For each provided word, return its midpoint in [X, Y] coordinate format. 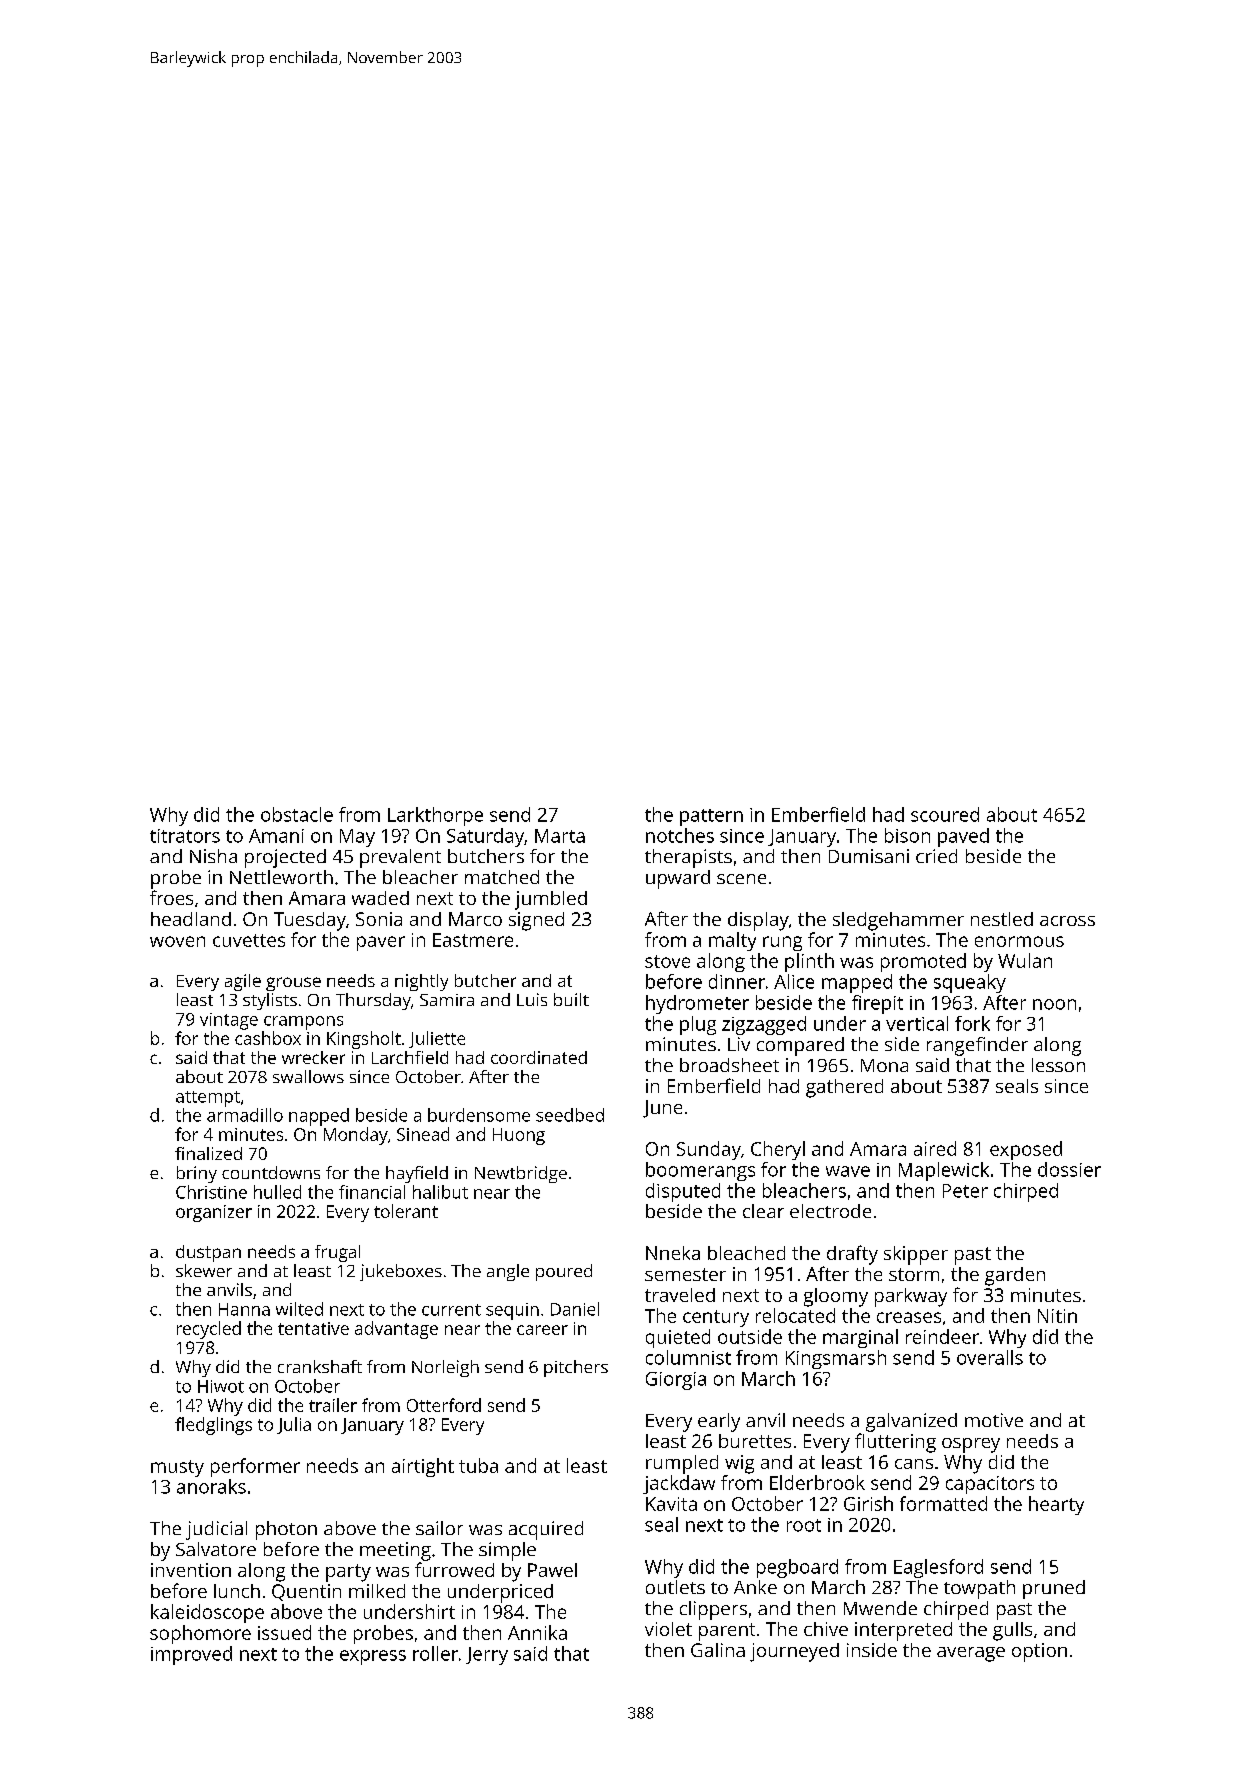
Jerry [487, 1656]
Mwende [880, 1608]
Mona [884, 1065]
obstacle [297, 814]
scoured [945, 814]
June [662, 1109]
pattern [711, 817]
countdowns [271, 1172]
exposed [1026, 1150]
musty [177, 1468]
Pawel [552, 1570]
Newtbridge [521, 1174]
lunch [237, 1591]
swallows [308, 1076]
